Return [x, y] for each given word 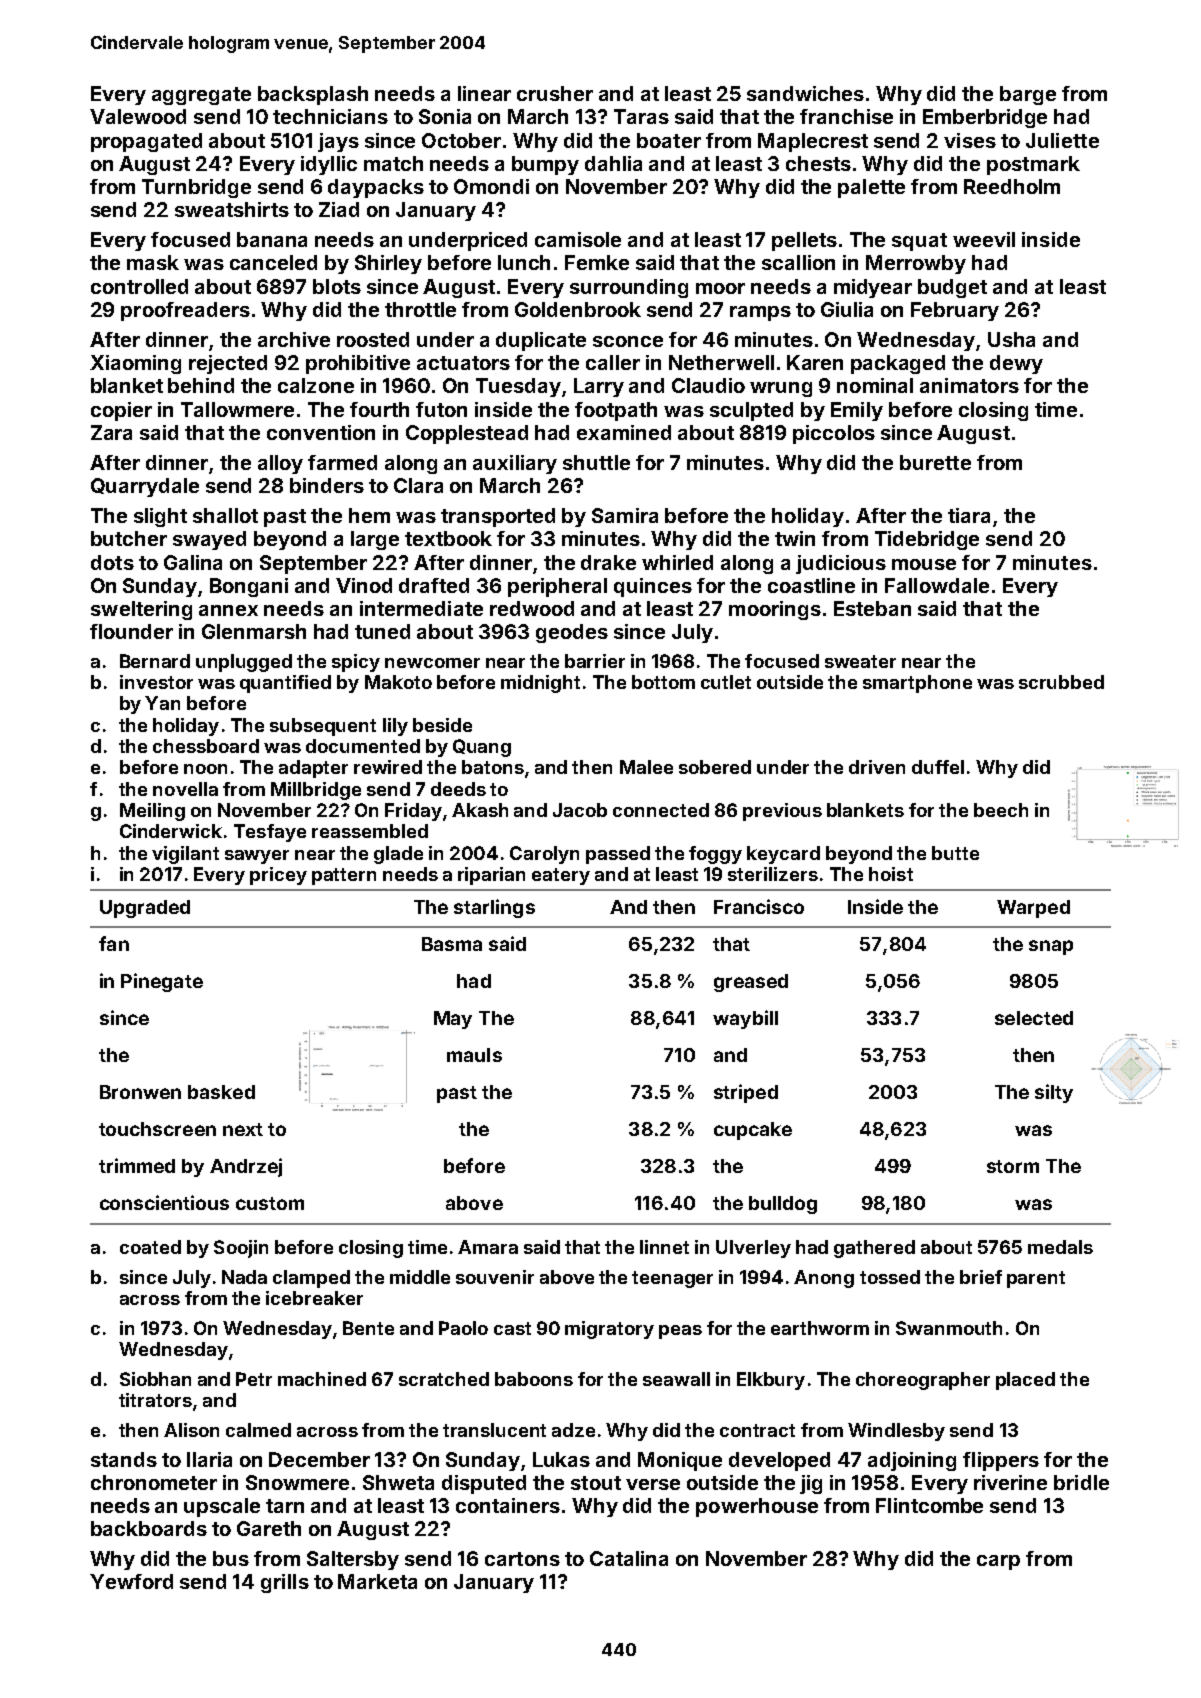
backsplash [313, 95]
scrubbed [1061, 682]
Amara [488, 1247]
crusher [555, 93]
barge [1028, 95]
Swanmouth [949, 1328]
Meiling [152, 812]
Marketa [377, 1581]
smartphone [917, 684]
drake [608, 562]
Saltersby [353, 1560]
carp [998, 1562]
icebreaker [314, 1298]
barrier [595, 661]
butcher [129, 538]
